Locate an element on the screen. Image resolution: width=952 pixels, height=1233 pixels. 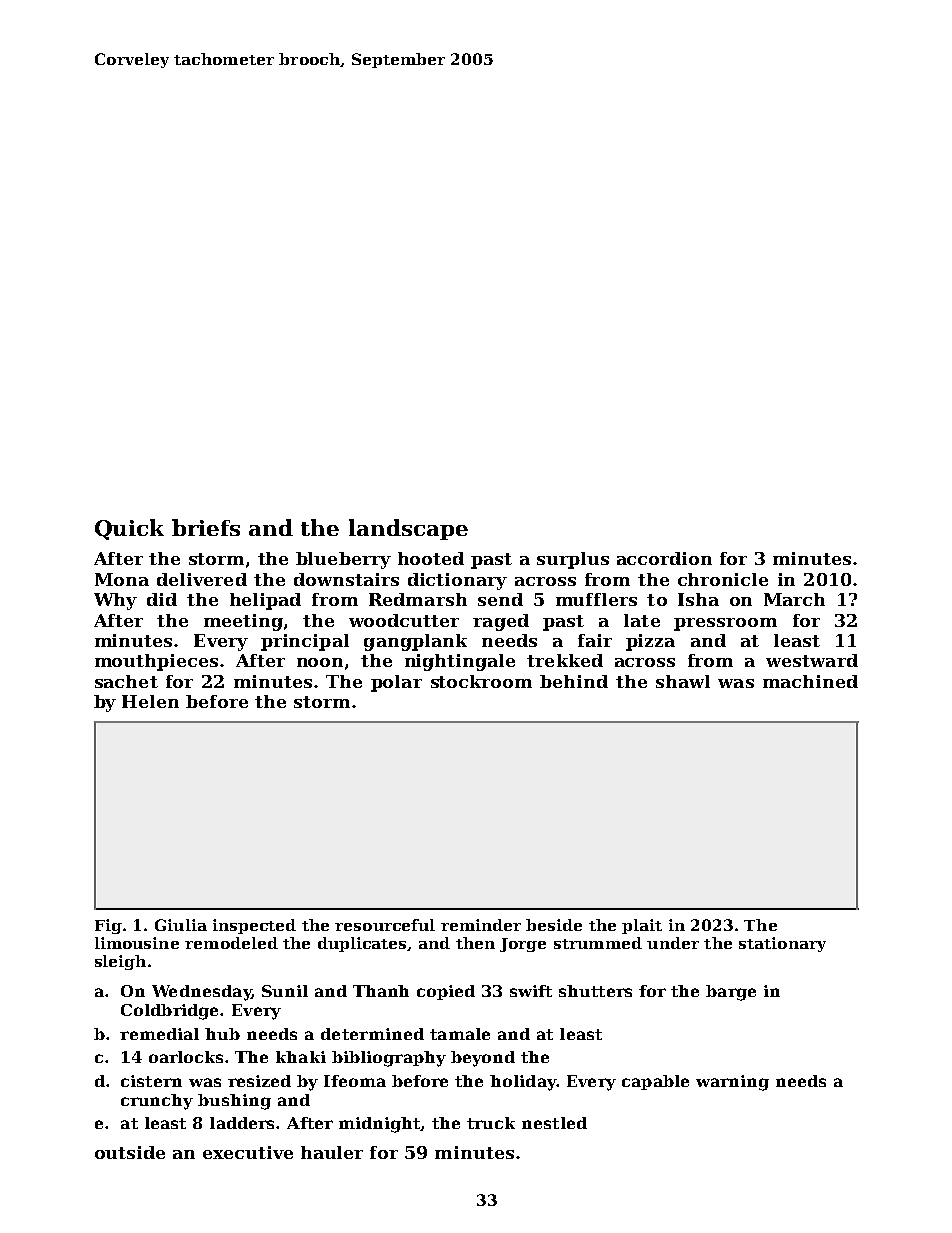
Fig is located at coordinates (108, 926).
